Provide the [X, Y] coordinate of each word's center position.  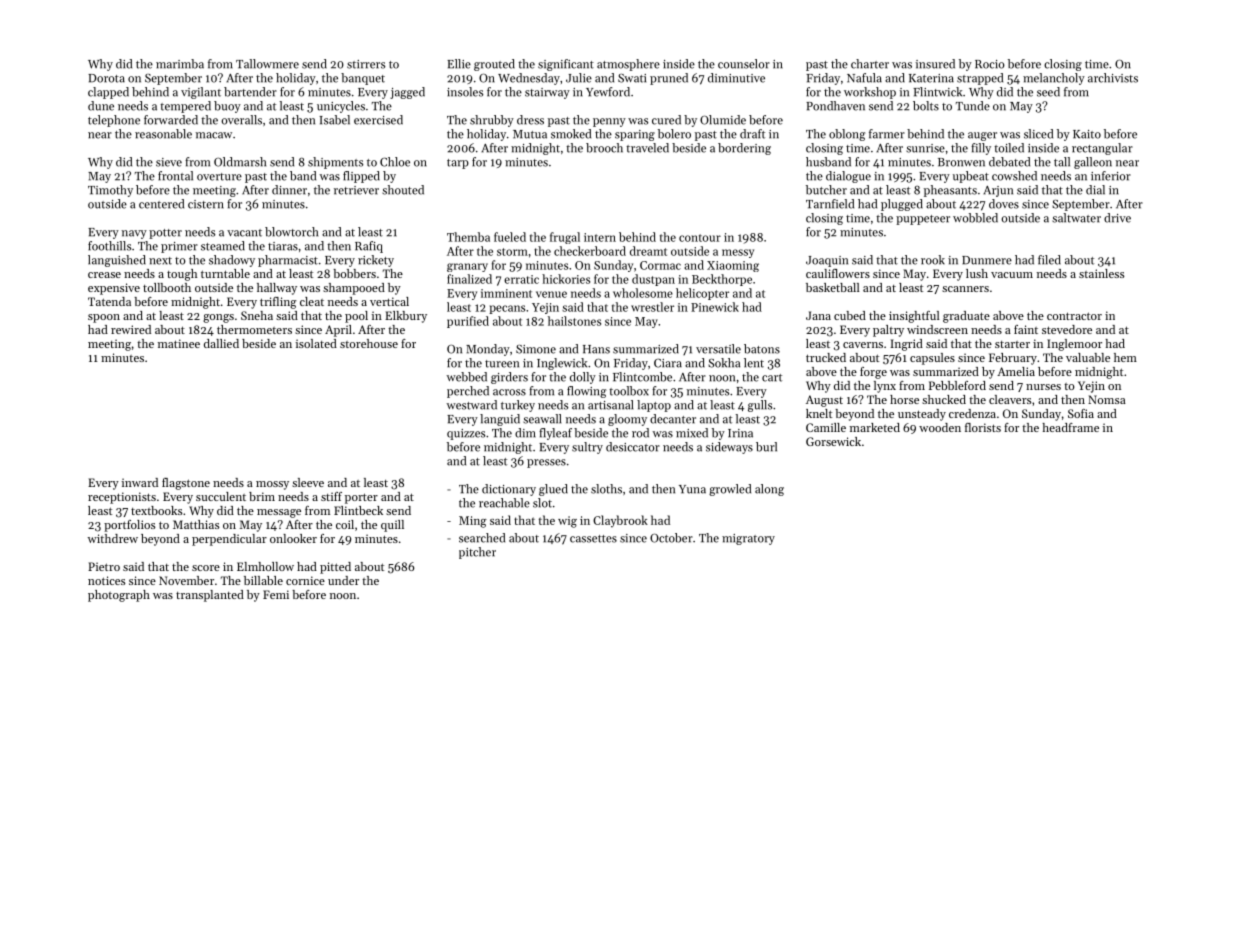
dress [530, 120]
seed [1048, 92]
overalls [241, 120]
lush [977, 273]
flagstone [186, 484]
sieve [169, 162]
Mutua [530, 134]
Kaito [1087, 134]
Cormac [660, 265]
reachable [504, 503]
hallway [277, 289]
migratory [748, 539]
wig [567, 522]
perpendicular [229, 540]
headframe [1070, 427]
